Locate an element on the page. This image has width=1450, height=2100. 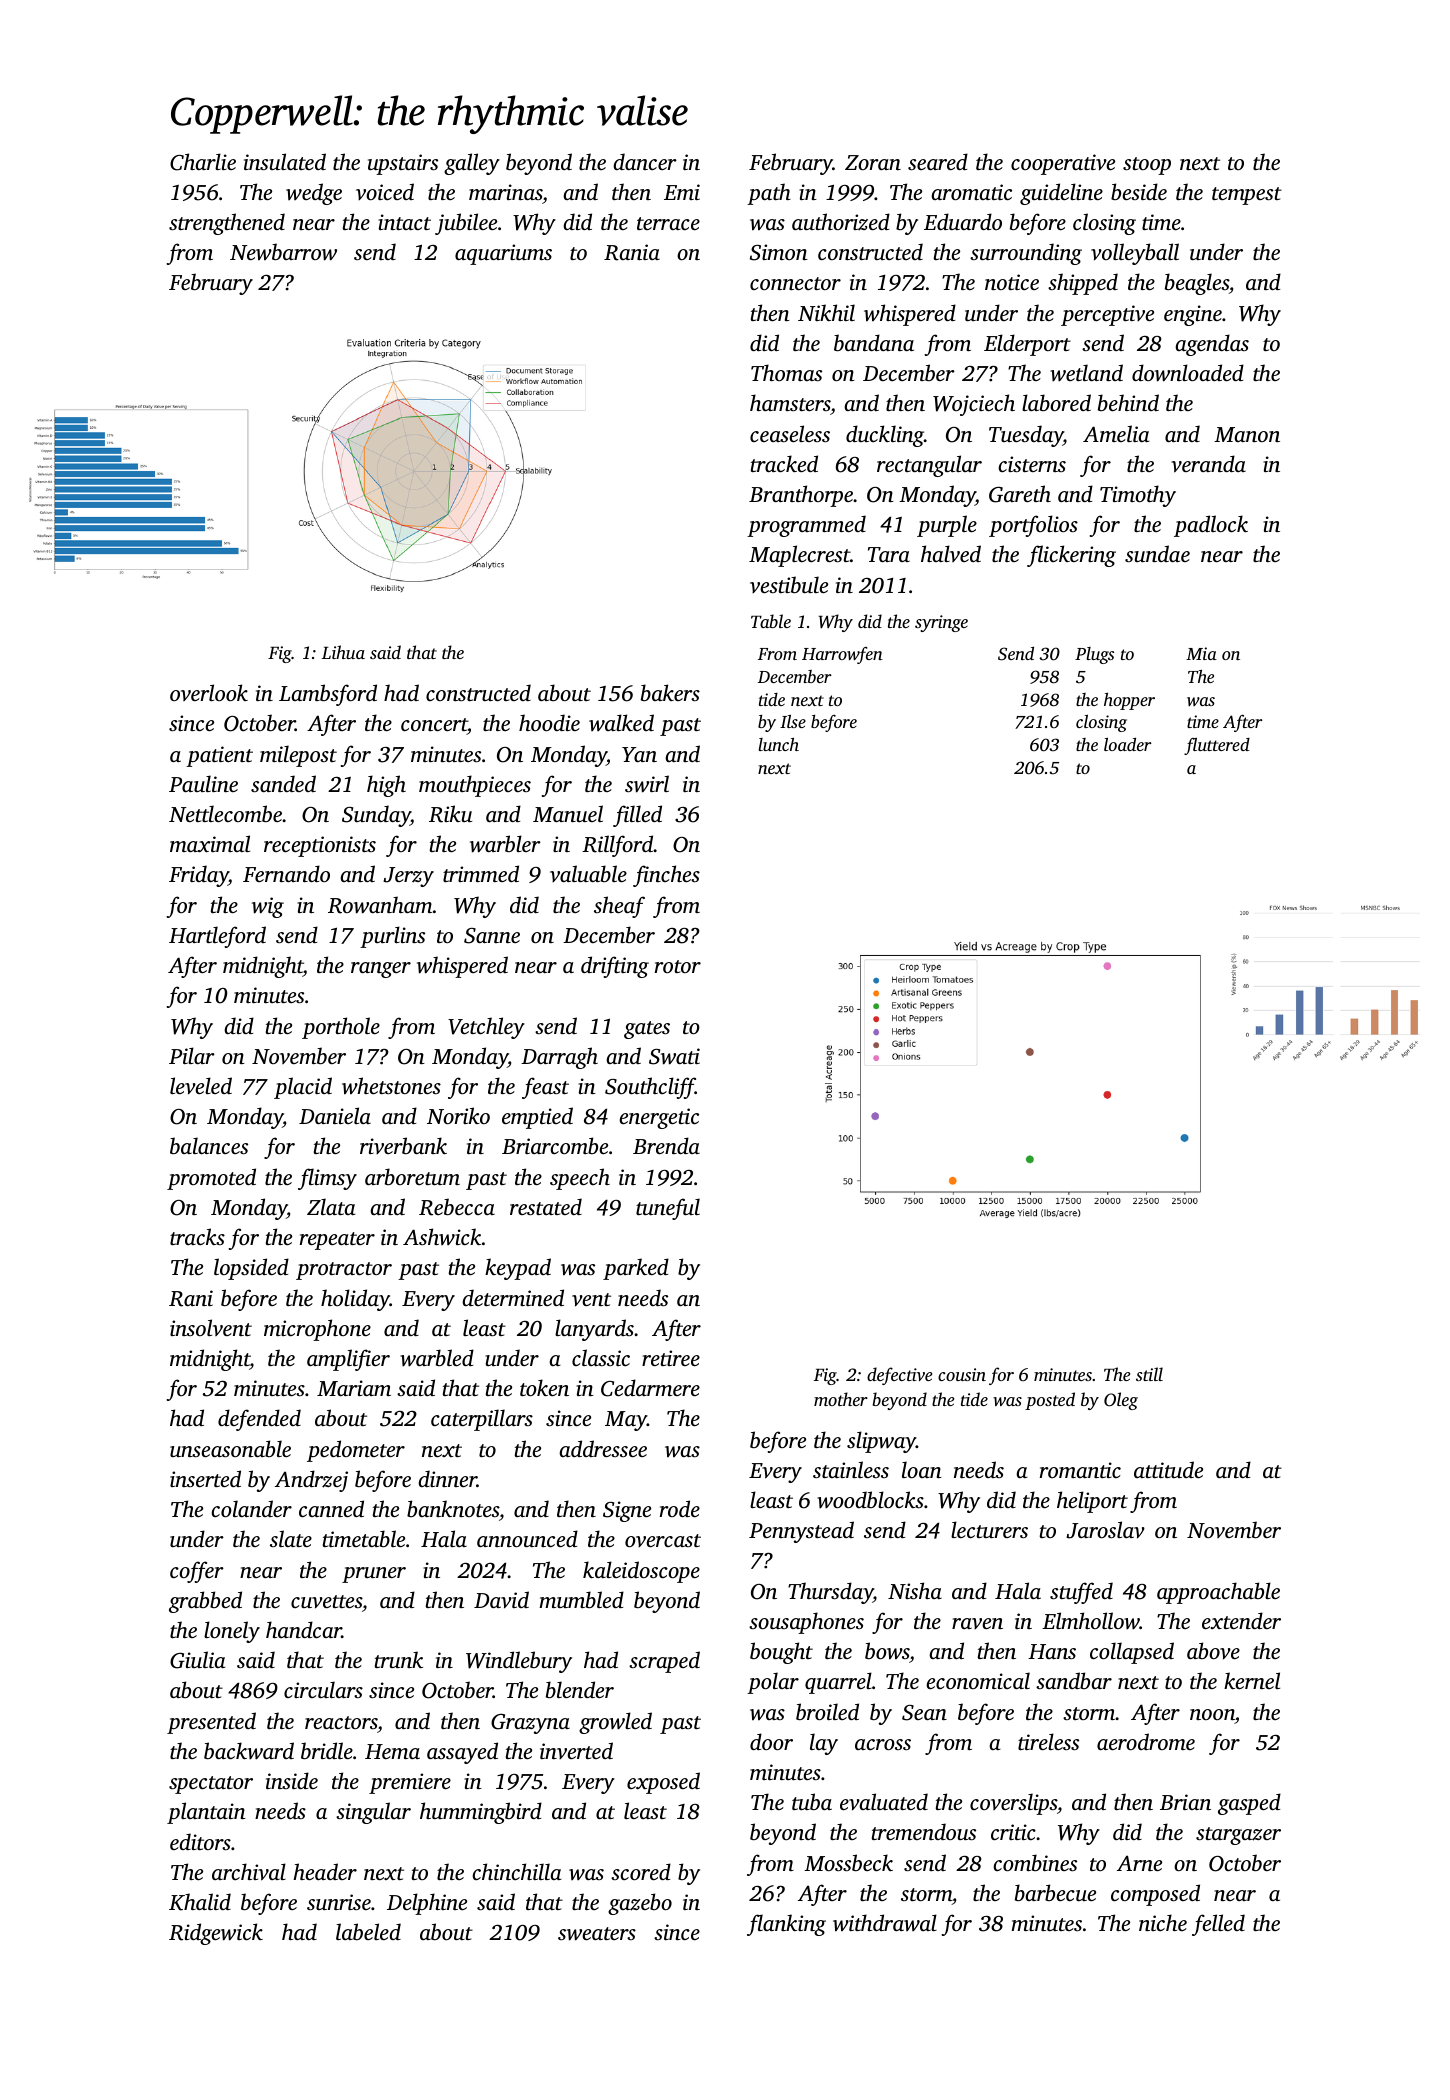
bridle is located at coordinates (327, 1750).
